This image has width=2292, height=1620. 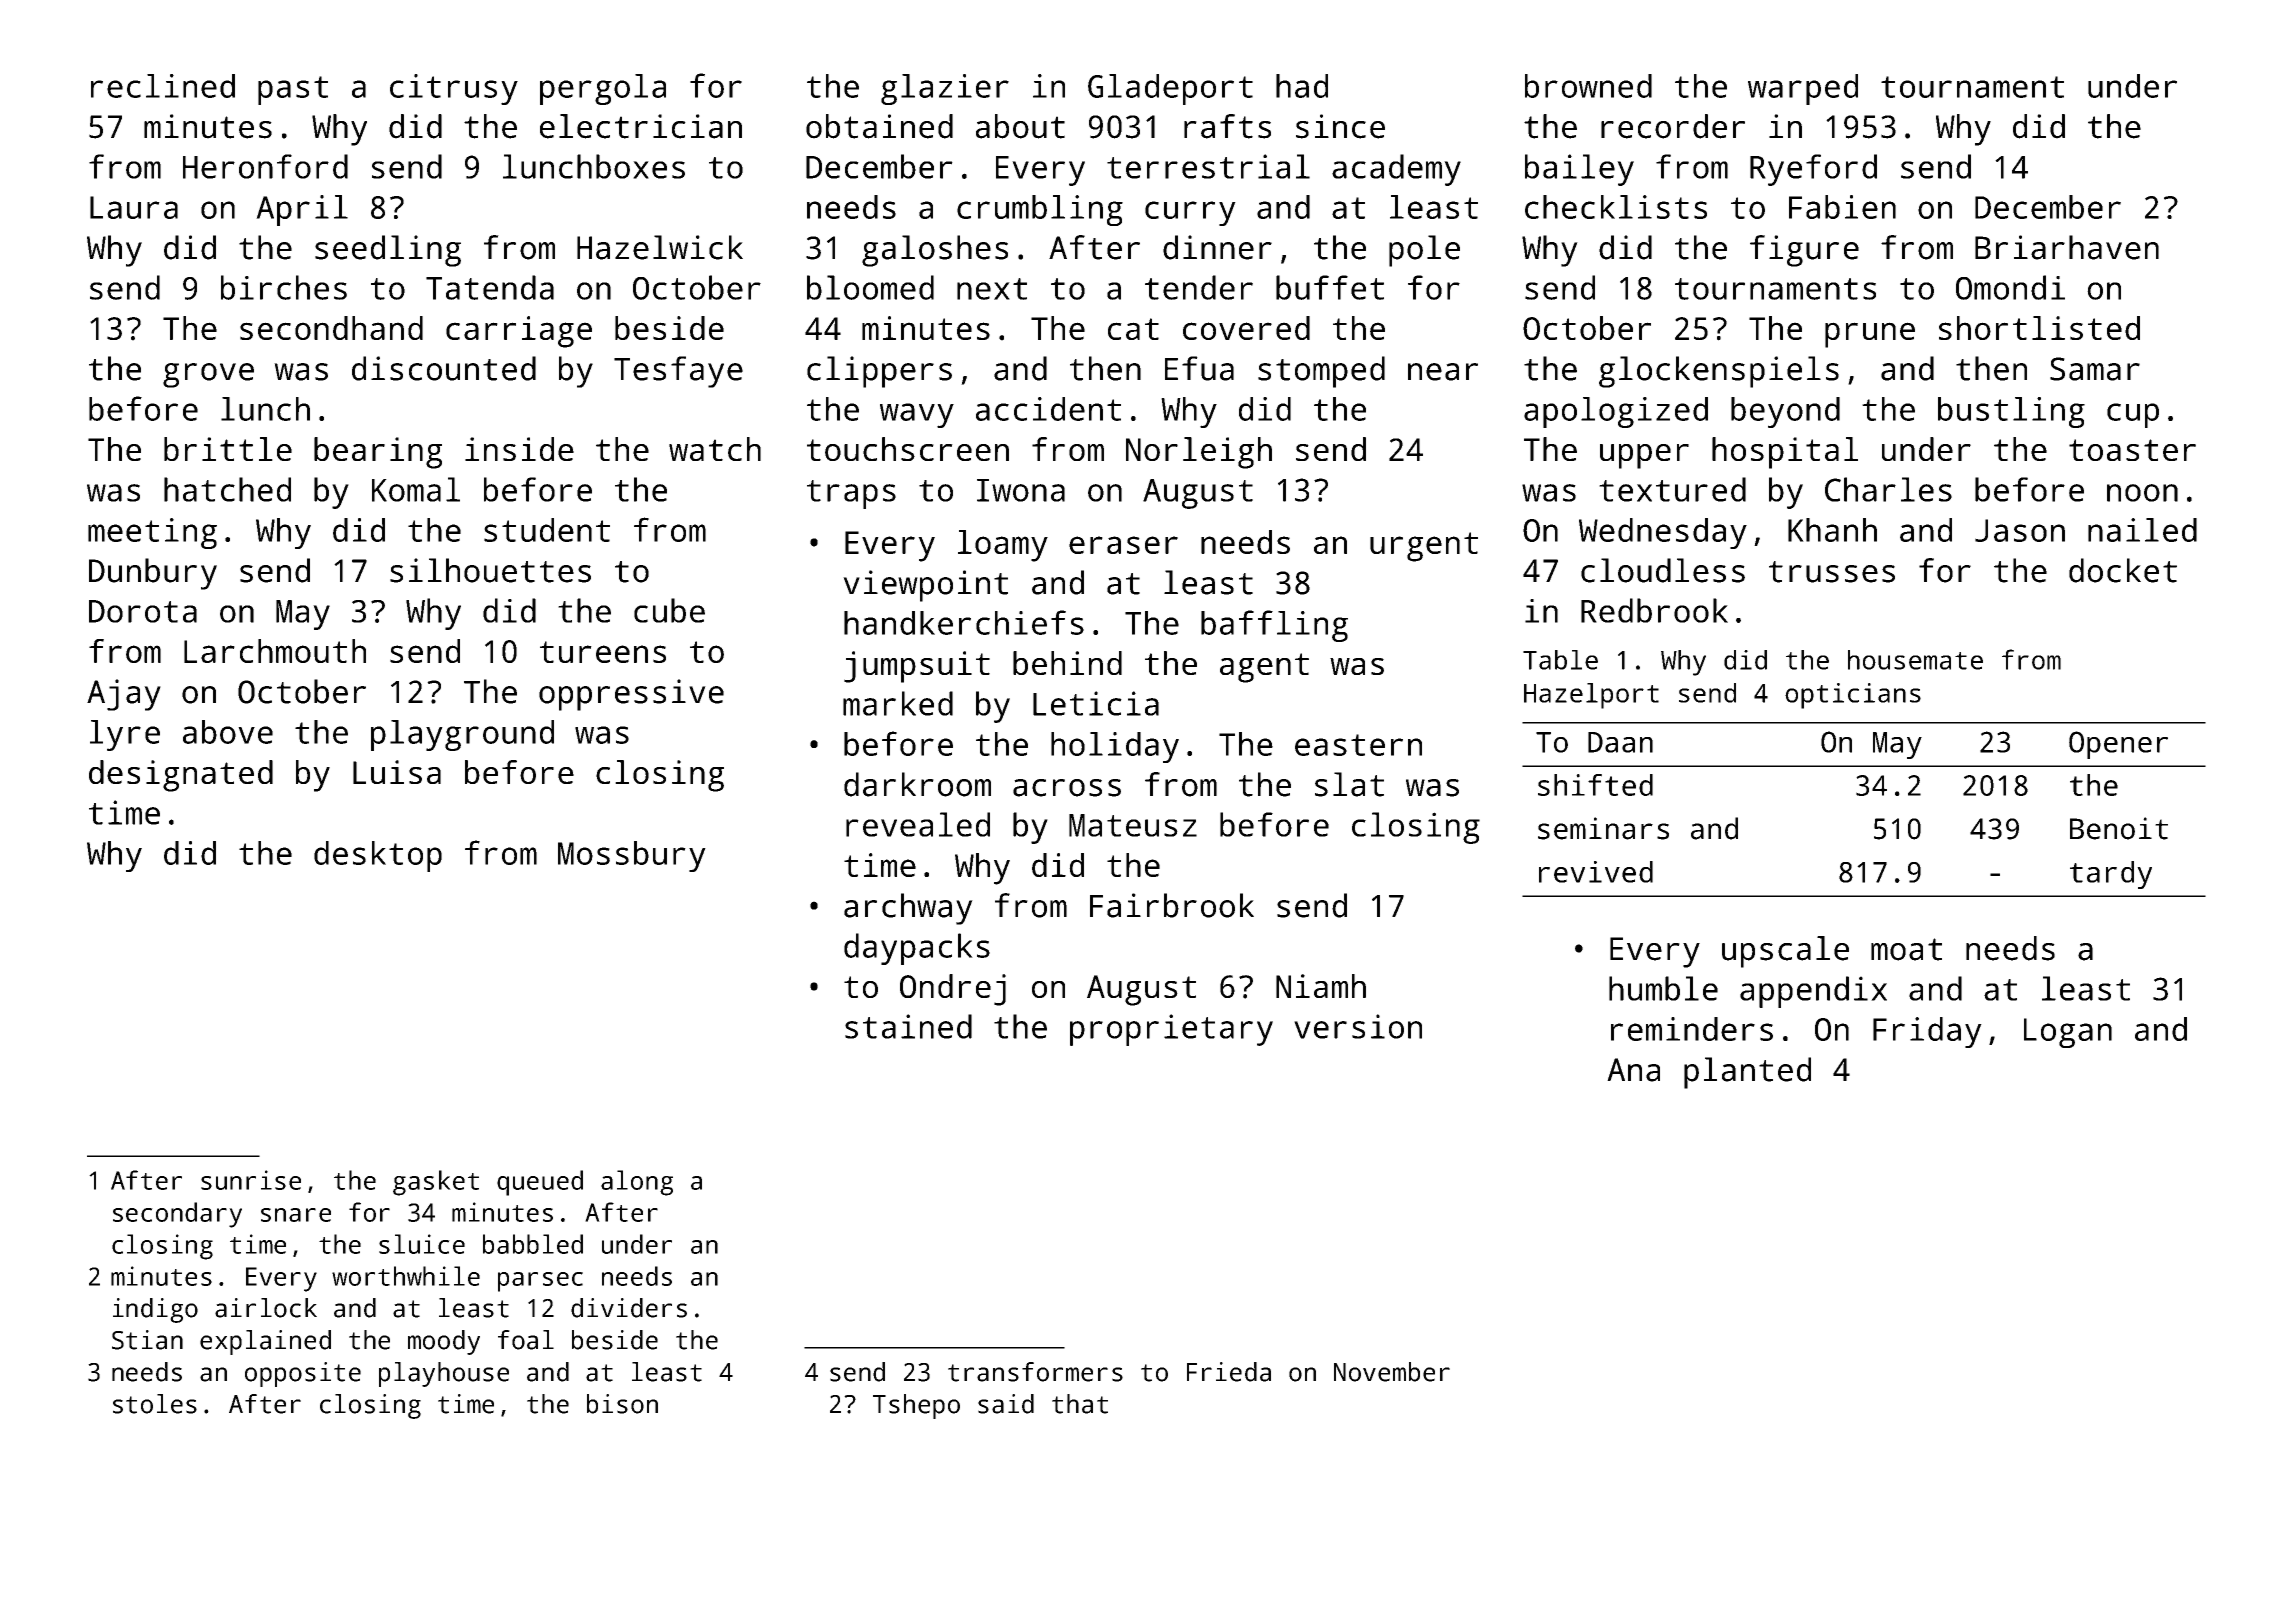 What do you see at coordinates (208, 375) in the image?
I see `grove` at bounding box center [208, 375].
